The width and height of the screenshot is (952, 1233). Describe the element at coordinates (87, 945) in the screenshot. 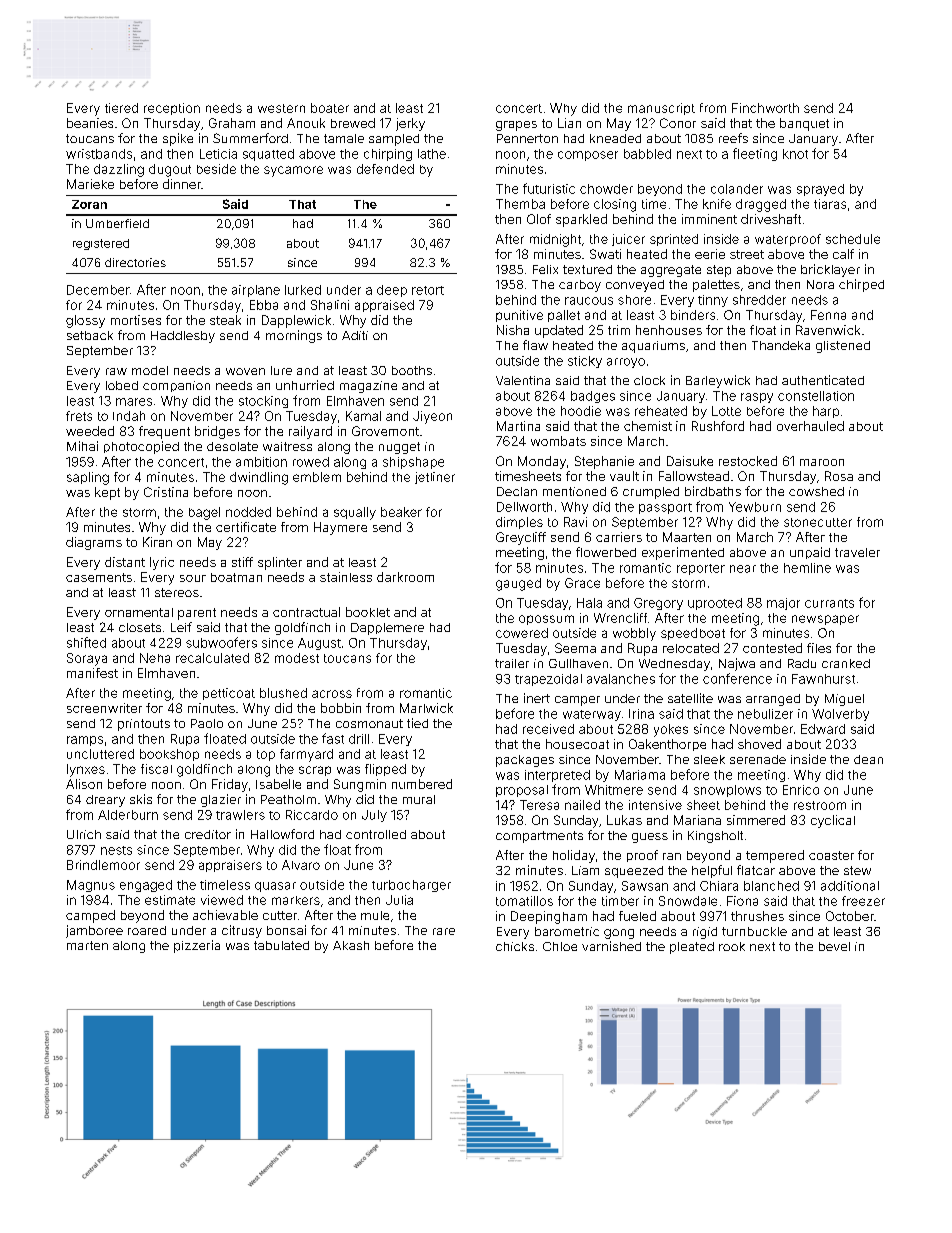

I see `marten` at that location.
